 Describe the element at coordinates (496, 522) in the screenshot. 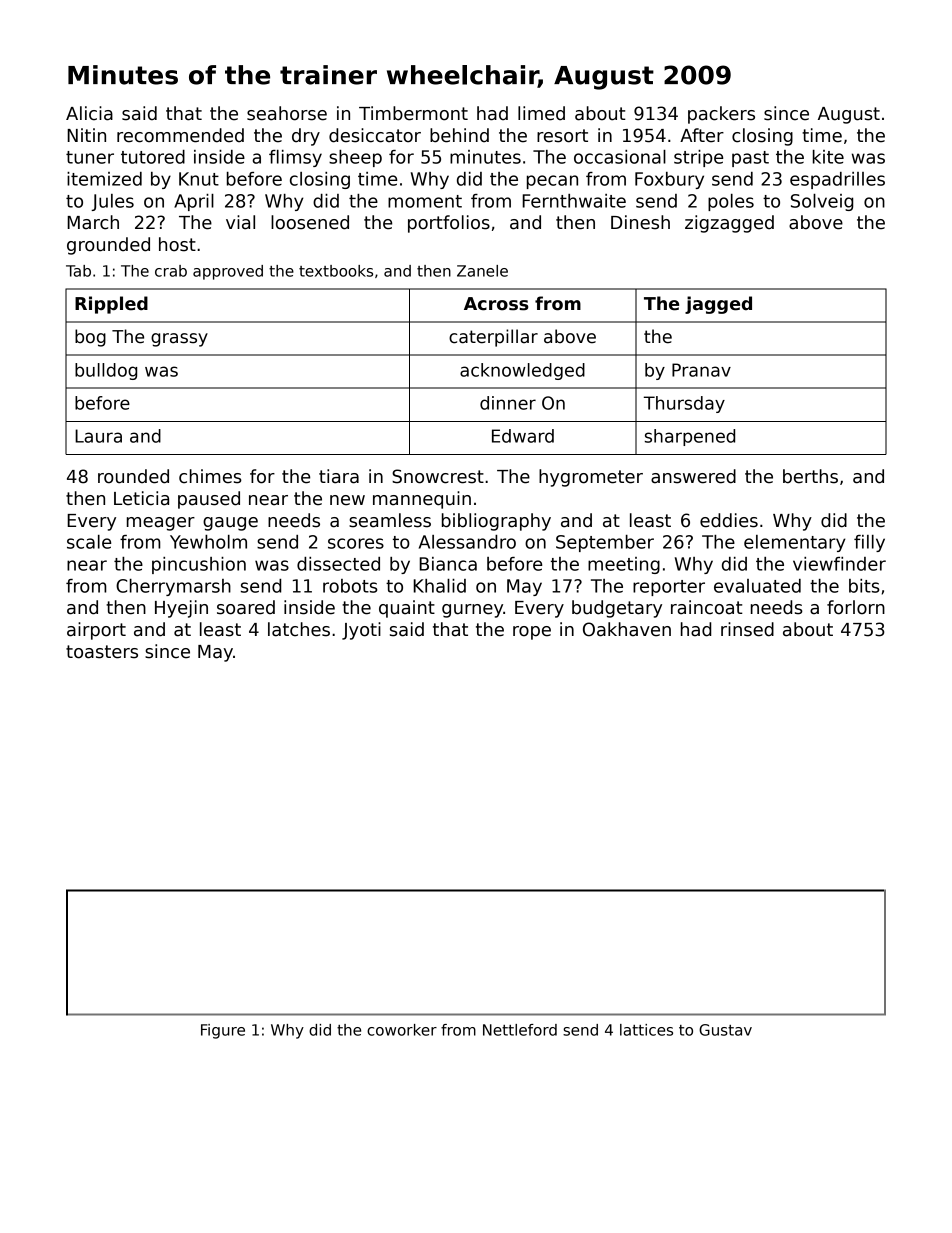

I see `bibliography` at that location.
